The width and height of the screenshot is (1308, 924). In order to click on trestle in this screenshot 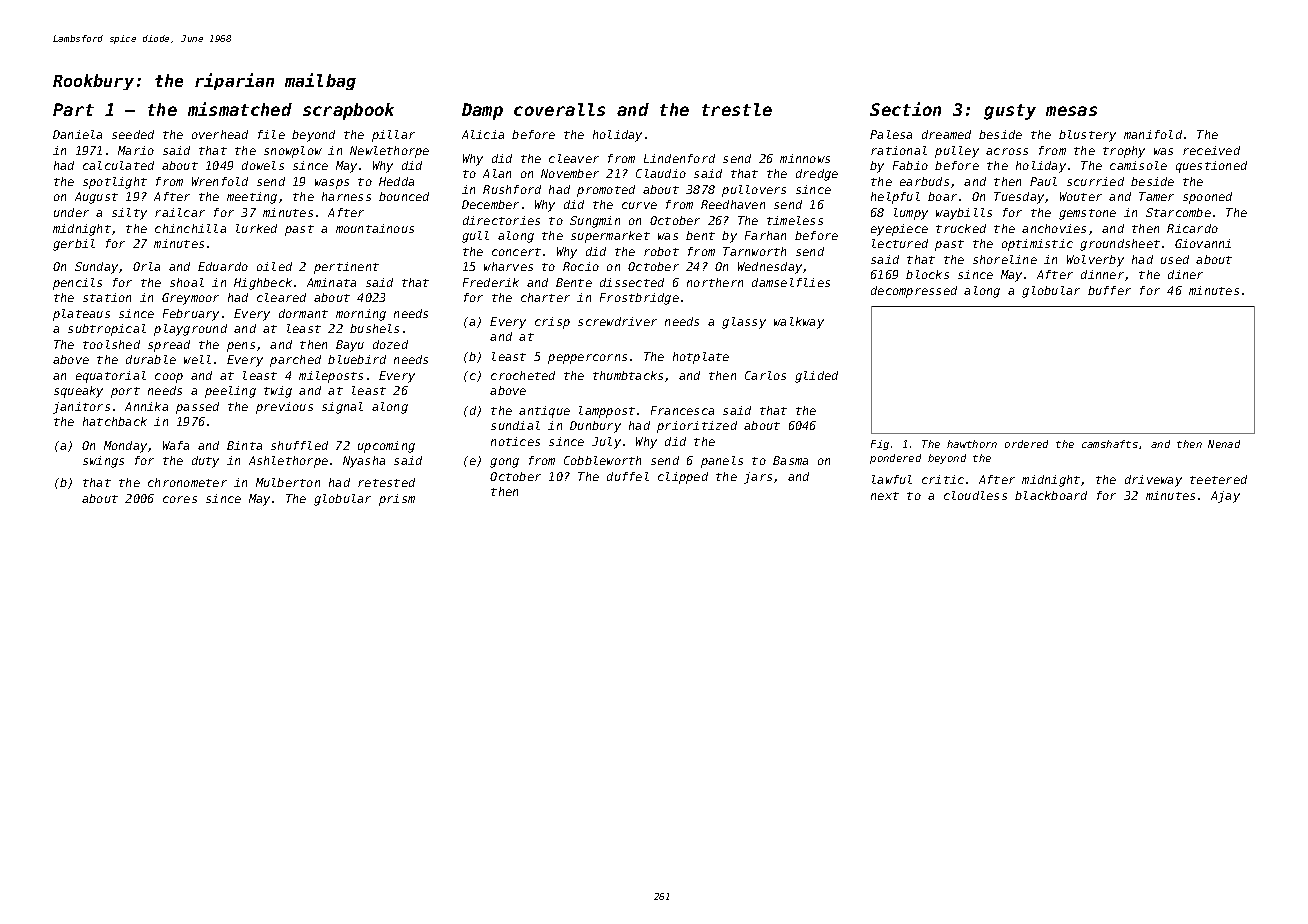, I will do `click(737, 109)`.
